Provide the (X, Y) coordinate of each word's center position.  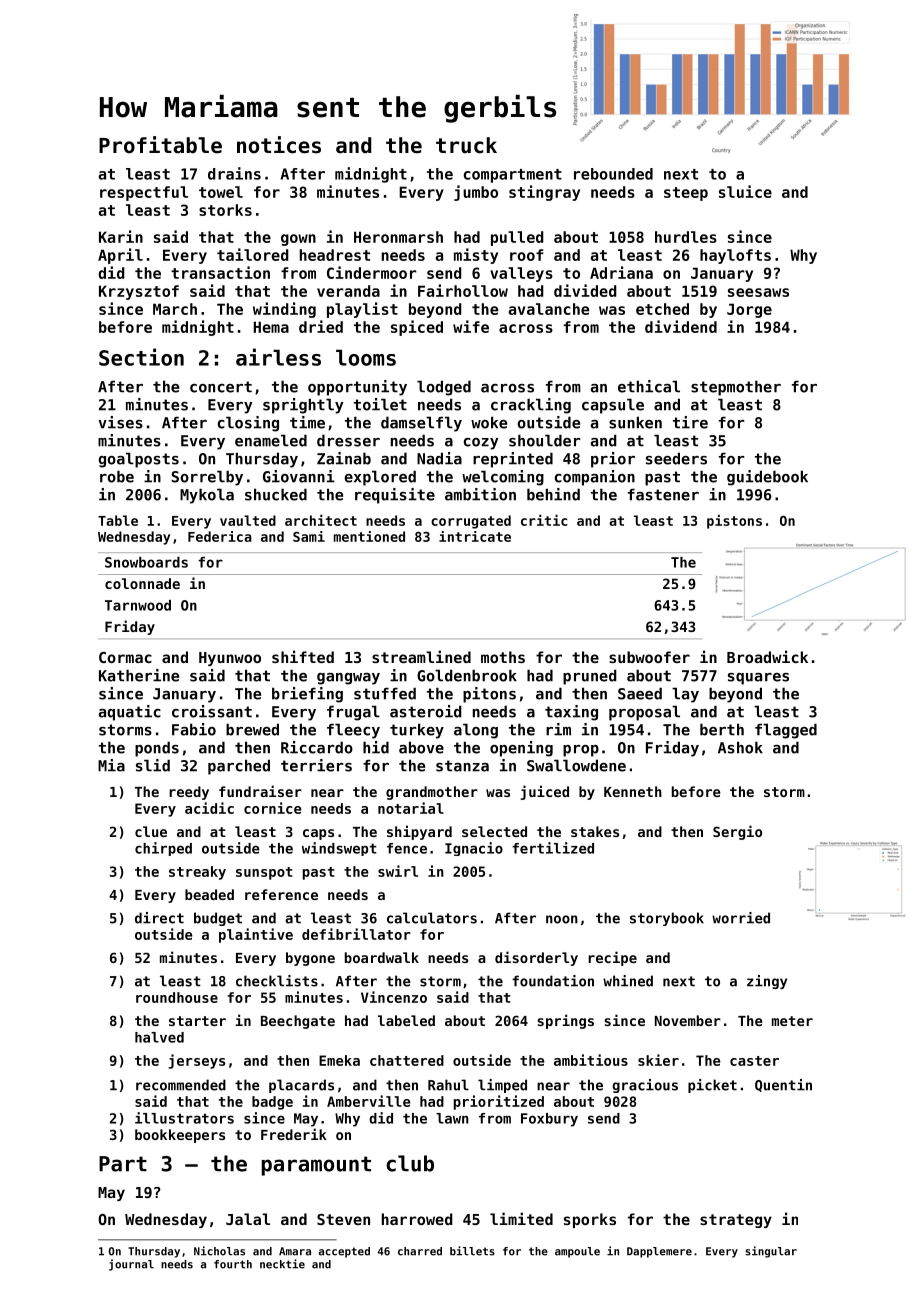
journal (131, 1265)
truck (466, 145)
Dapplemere (659, 1252)
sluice (745, 191)
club (410, 1163)
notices (279, 145)
